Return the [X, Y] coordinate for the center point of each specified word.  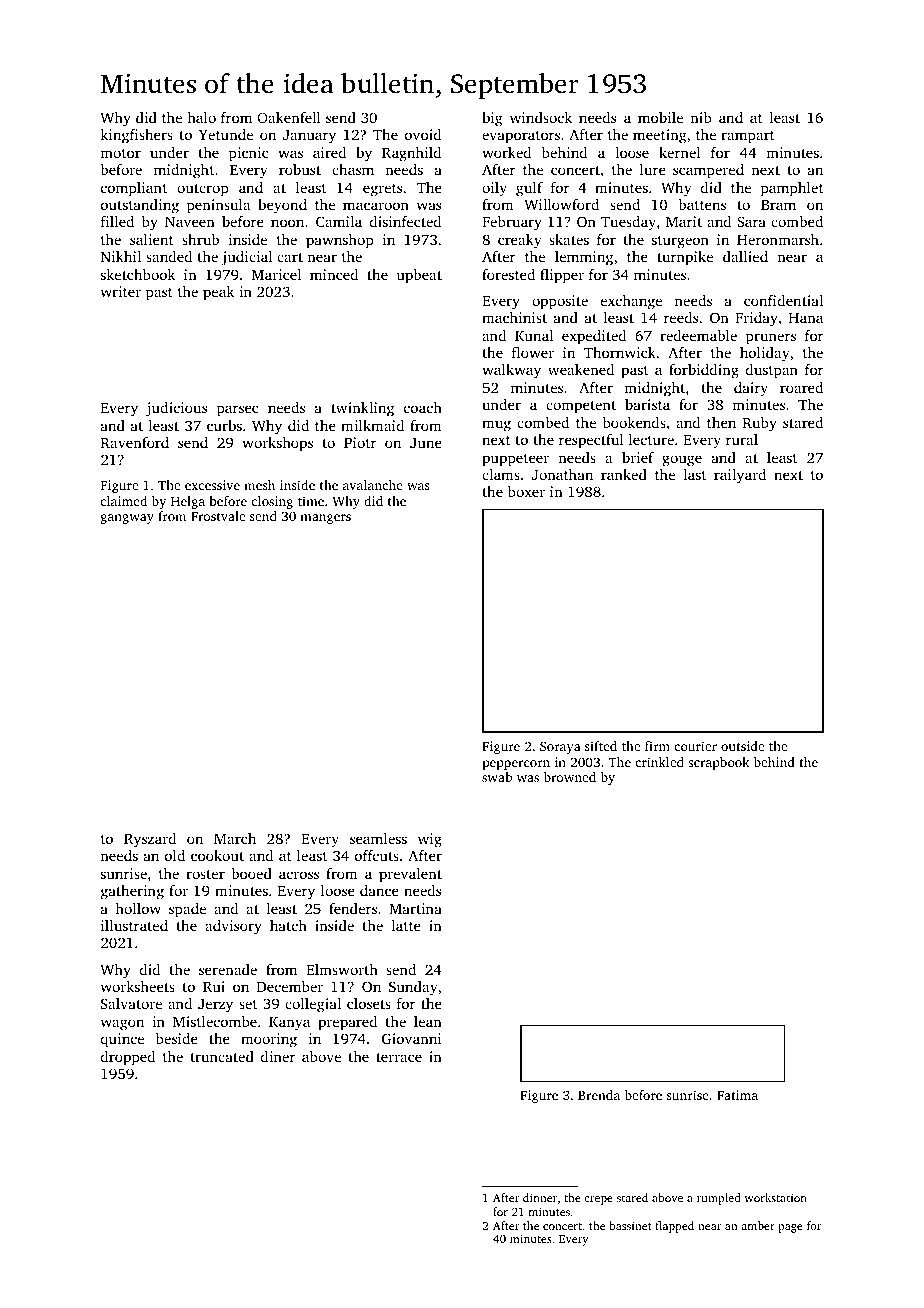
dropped [128, 1058]
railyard [740, 476]
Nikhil [121, 256]
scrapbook [718, 763]
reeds [681, 317]
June [426, 443]
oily [494, 189]
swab [497, 777]
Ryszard [150, 840]
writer [121, 291]
